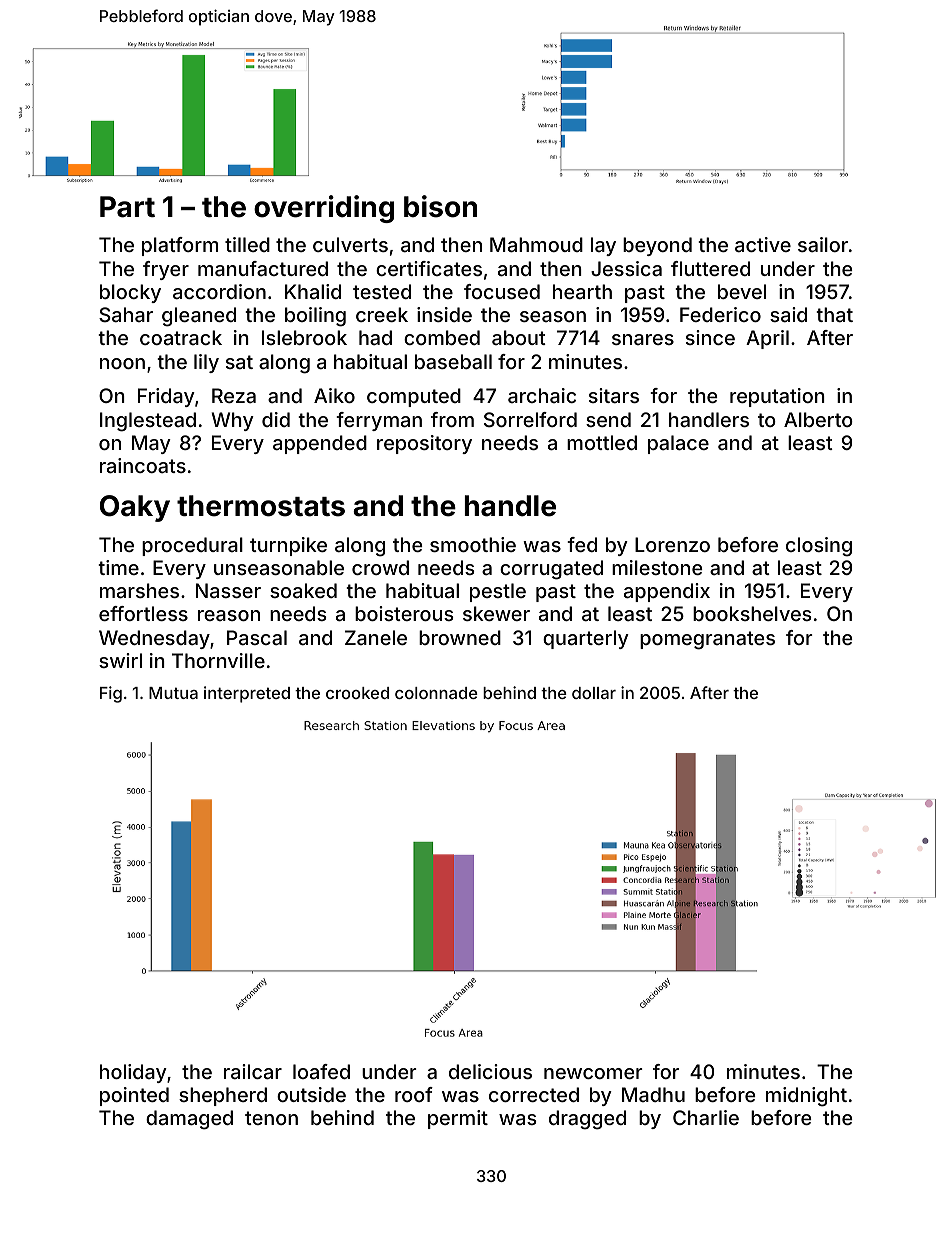  I want to click on Alberto, so click(818, 419).
